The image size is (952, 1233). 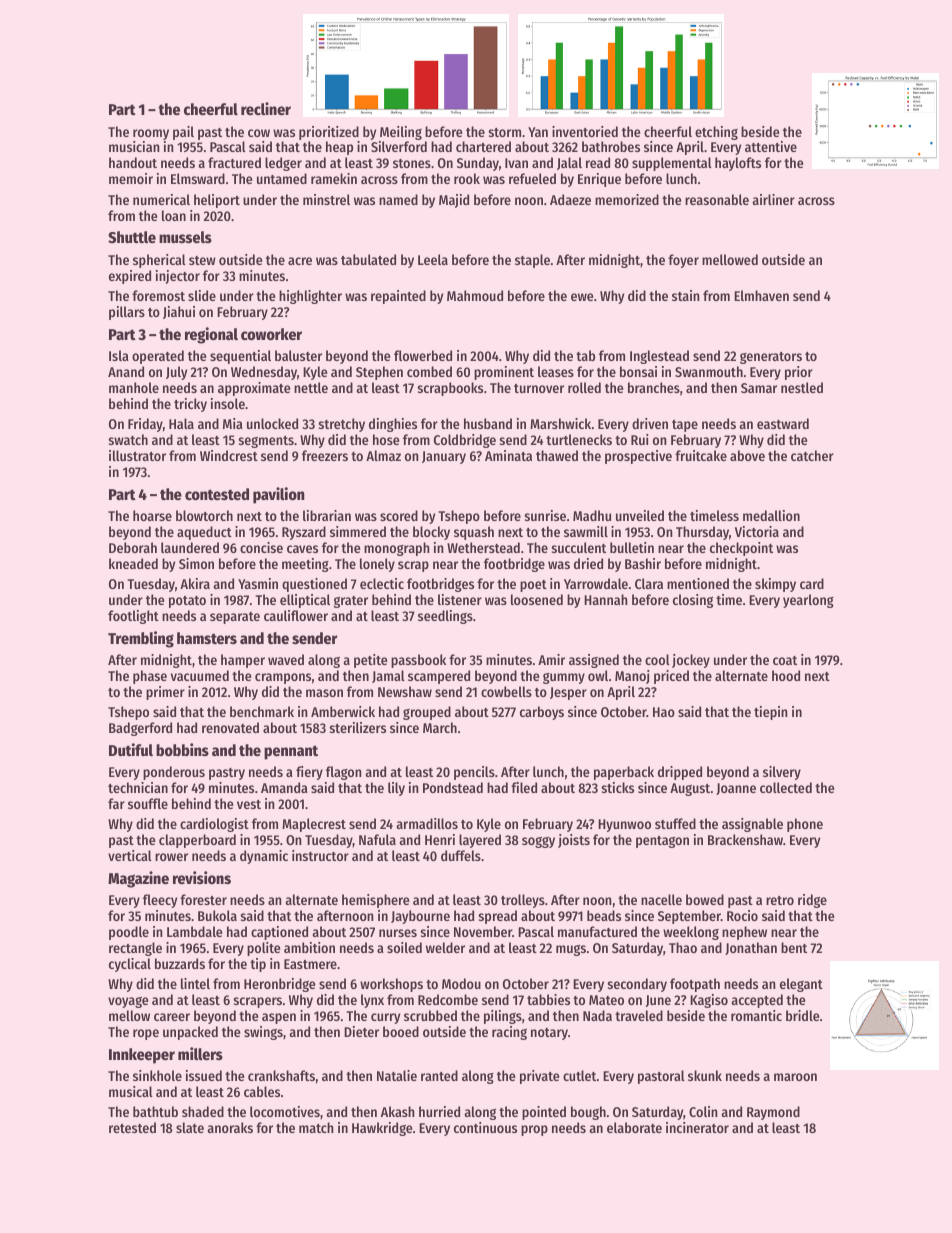 I want to click on continuous, so click(x=485, y=1127).
